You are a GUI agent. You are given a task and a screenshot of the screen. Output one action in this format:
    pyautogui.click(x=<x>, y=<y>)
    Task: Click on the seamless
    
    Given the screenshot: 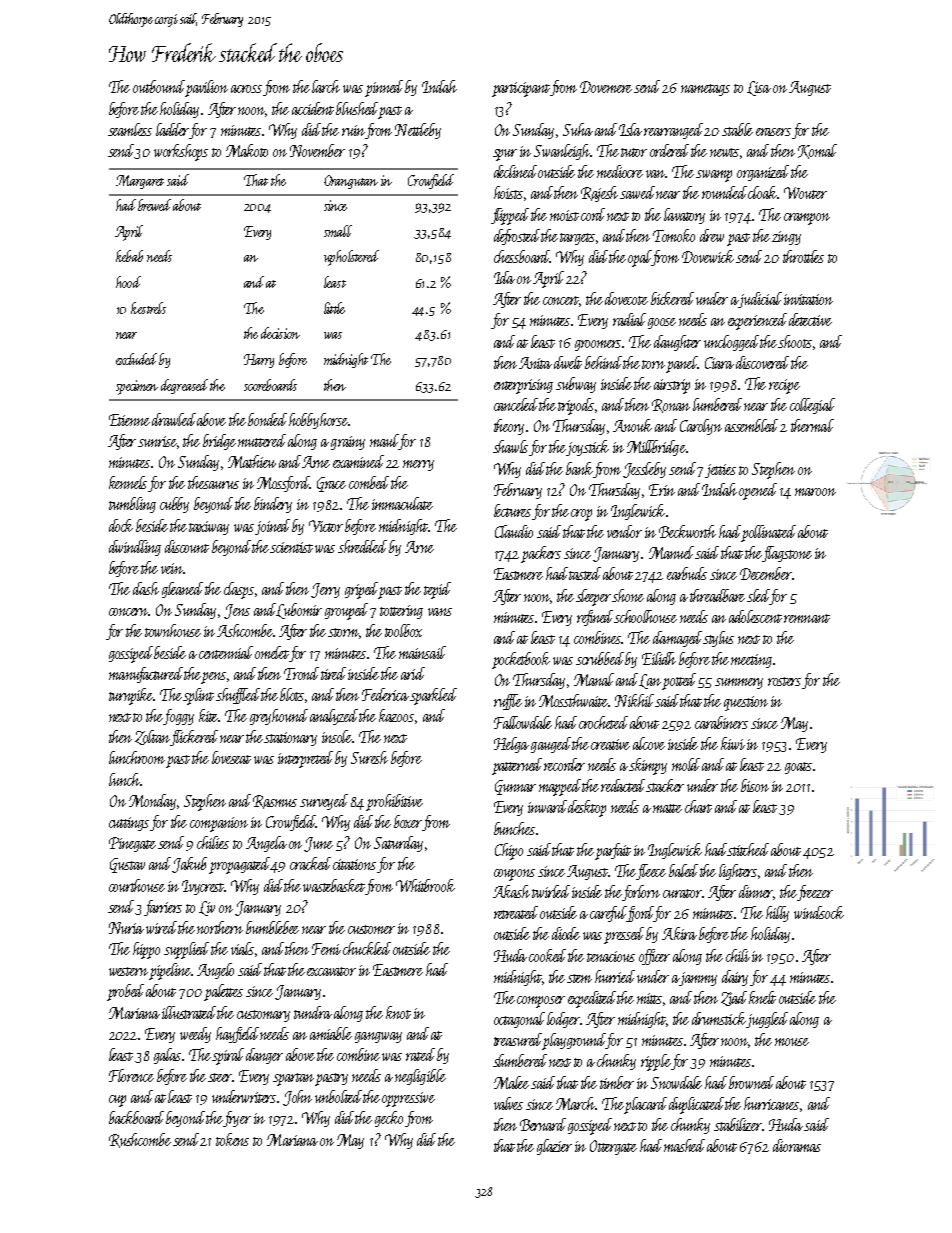 What is the action you would take?
    pyautogui.click(x=130, y=129)
